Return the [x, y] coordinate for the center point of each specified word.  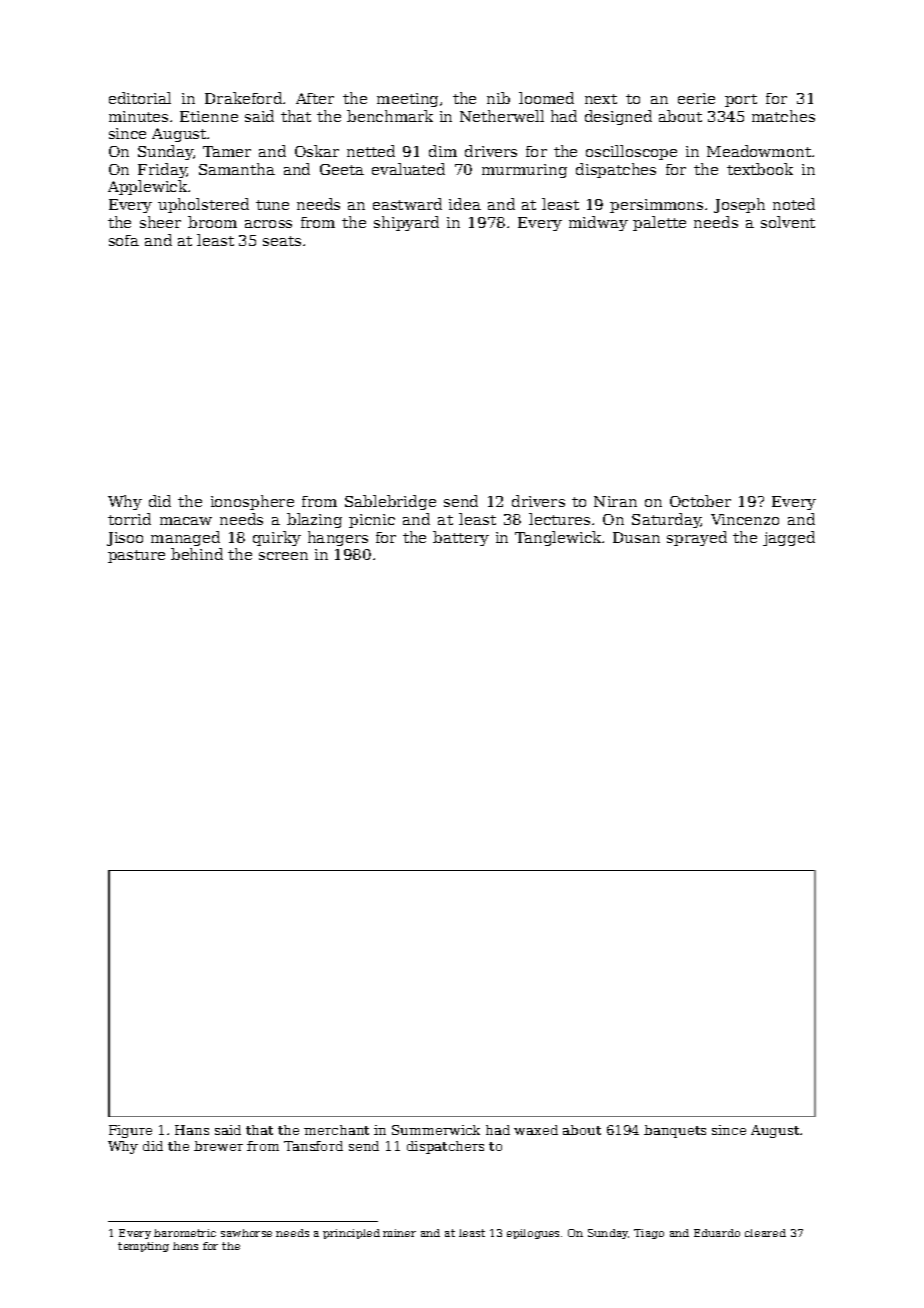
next [601, 99]
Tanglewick [559, 538]
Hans [192, 1130]
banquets [675, 1131]
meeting [407, 100]
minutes [138, 116]
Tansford [313, 1146]
